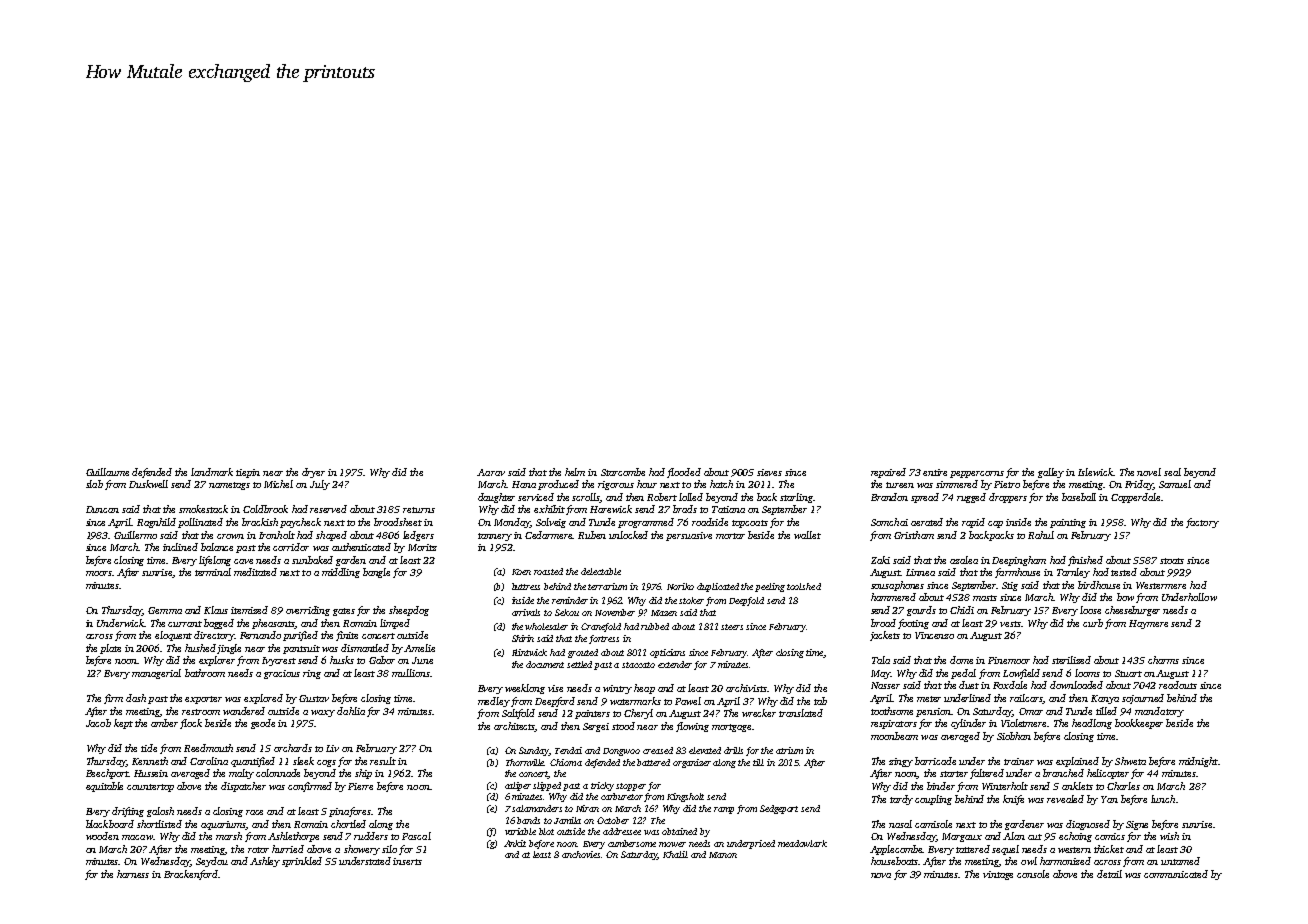 The height and width of the screenshot is (924, 1308). Describe the element at coordinates (107, 472) in the screenshot. I see `Guillaume` at that location.
